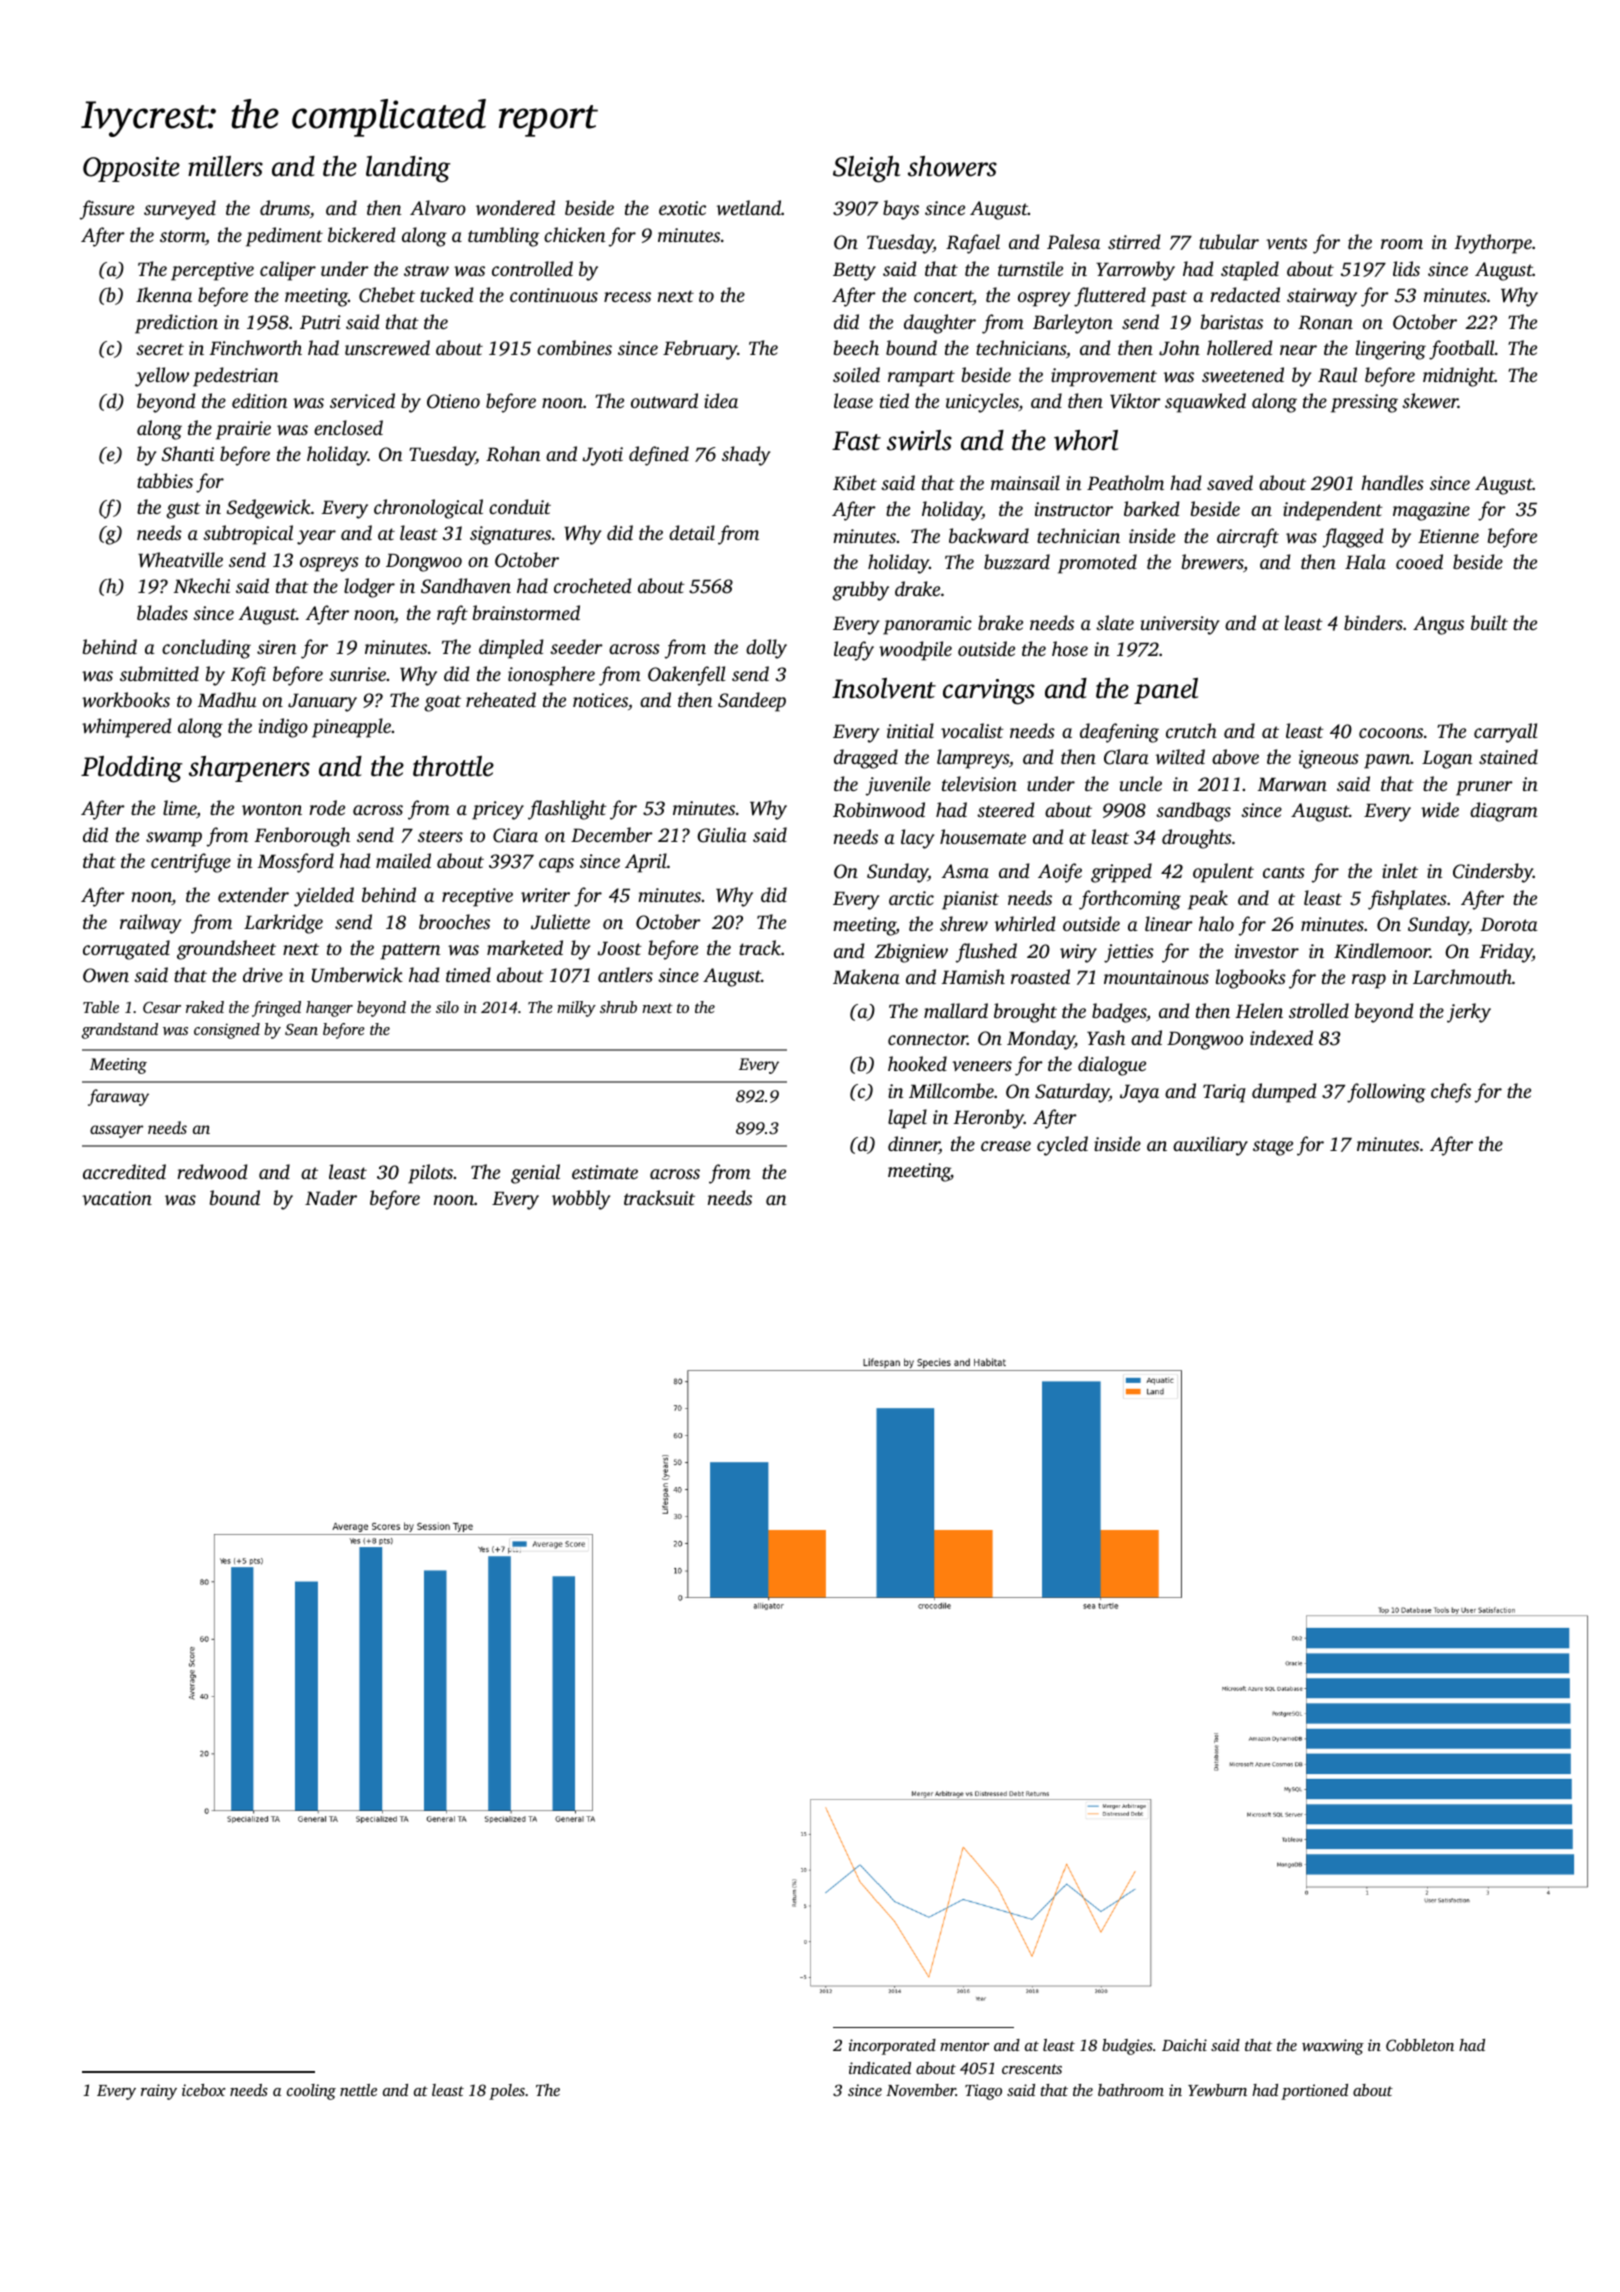  I want to click on concluding, so click(206, 649).
